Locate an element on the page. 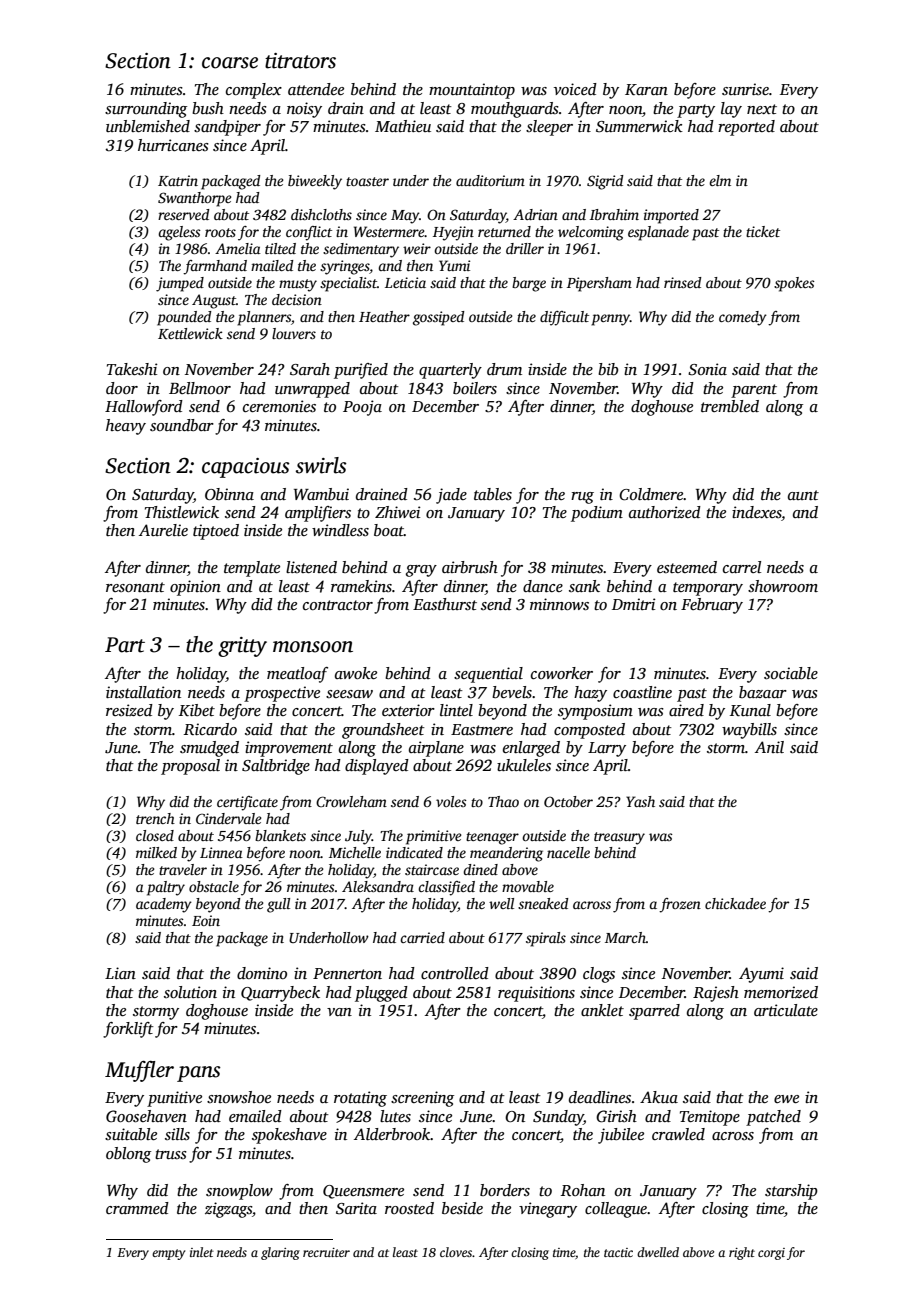  snowshoe is located at coordinates (239, 1097).
